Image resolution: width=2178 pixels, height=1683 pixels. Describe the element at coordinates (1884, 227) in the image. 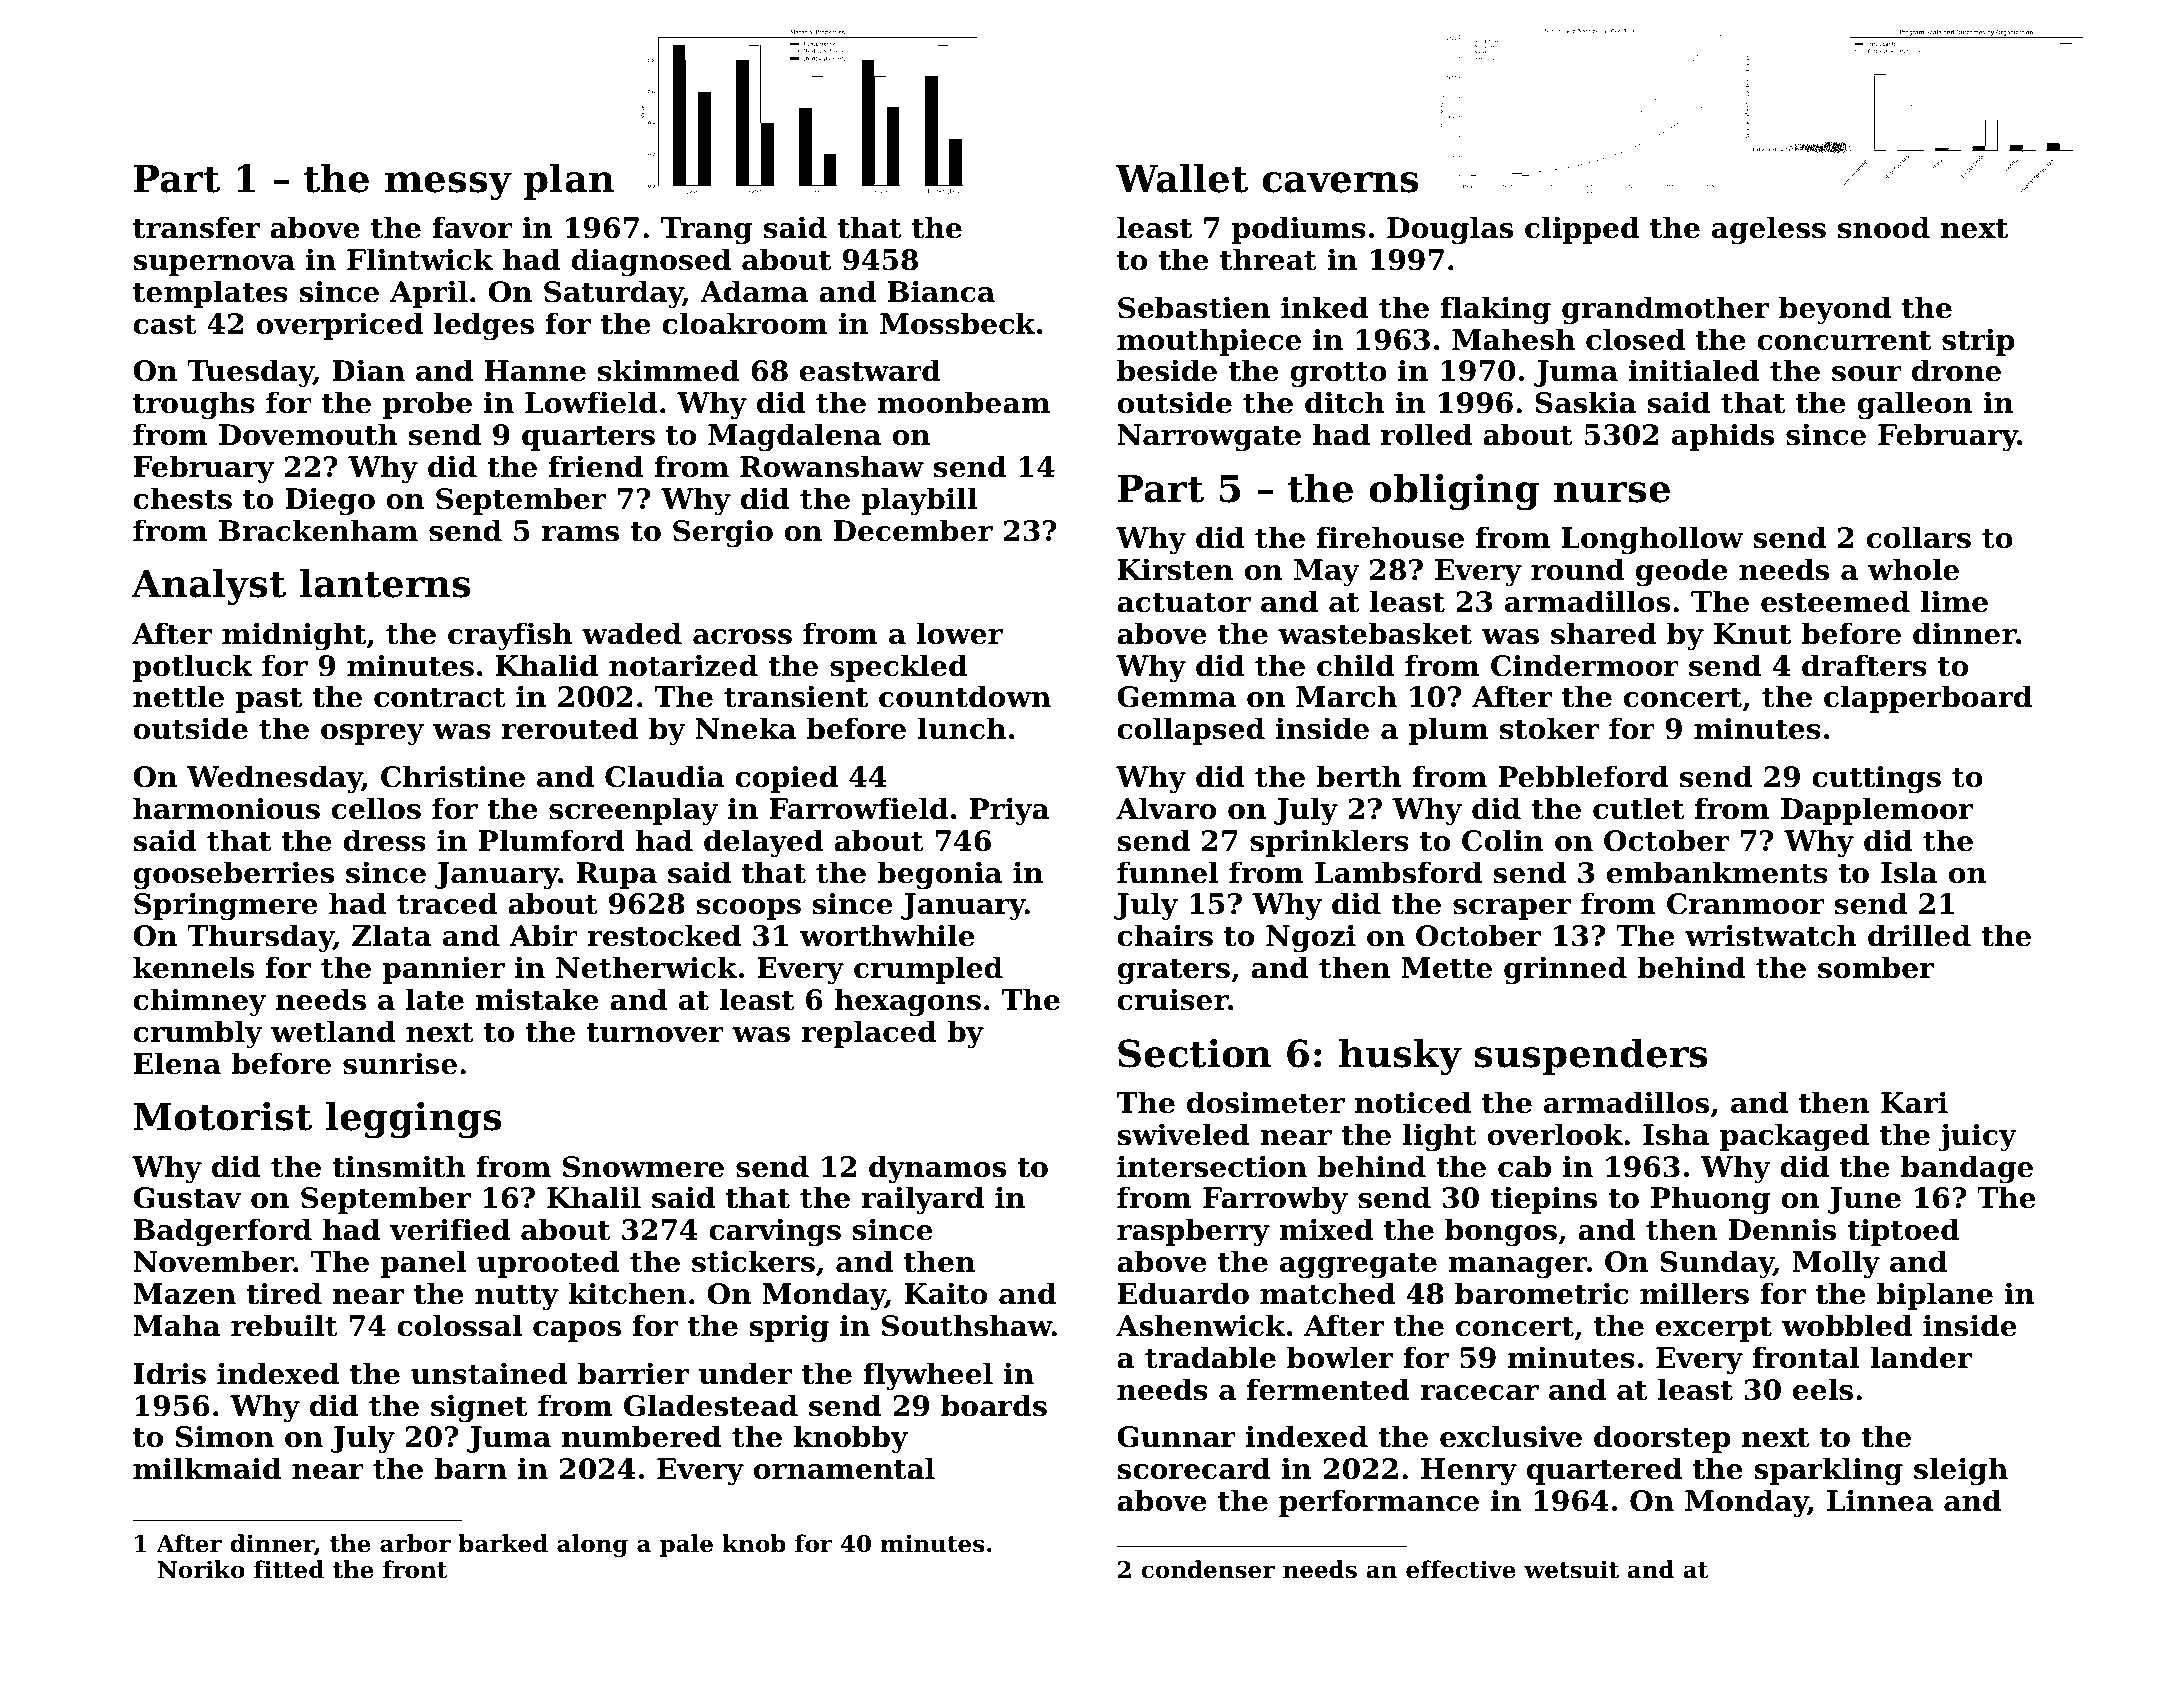

I see `snood` at that location.
